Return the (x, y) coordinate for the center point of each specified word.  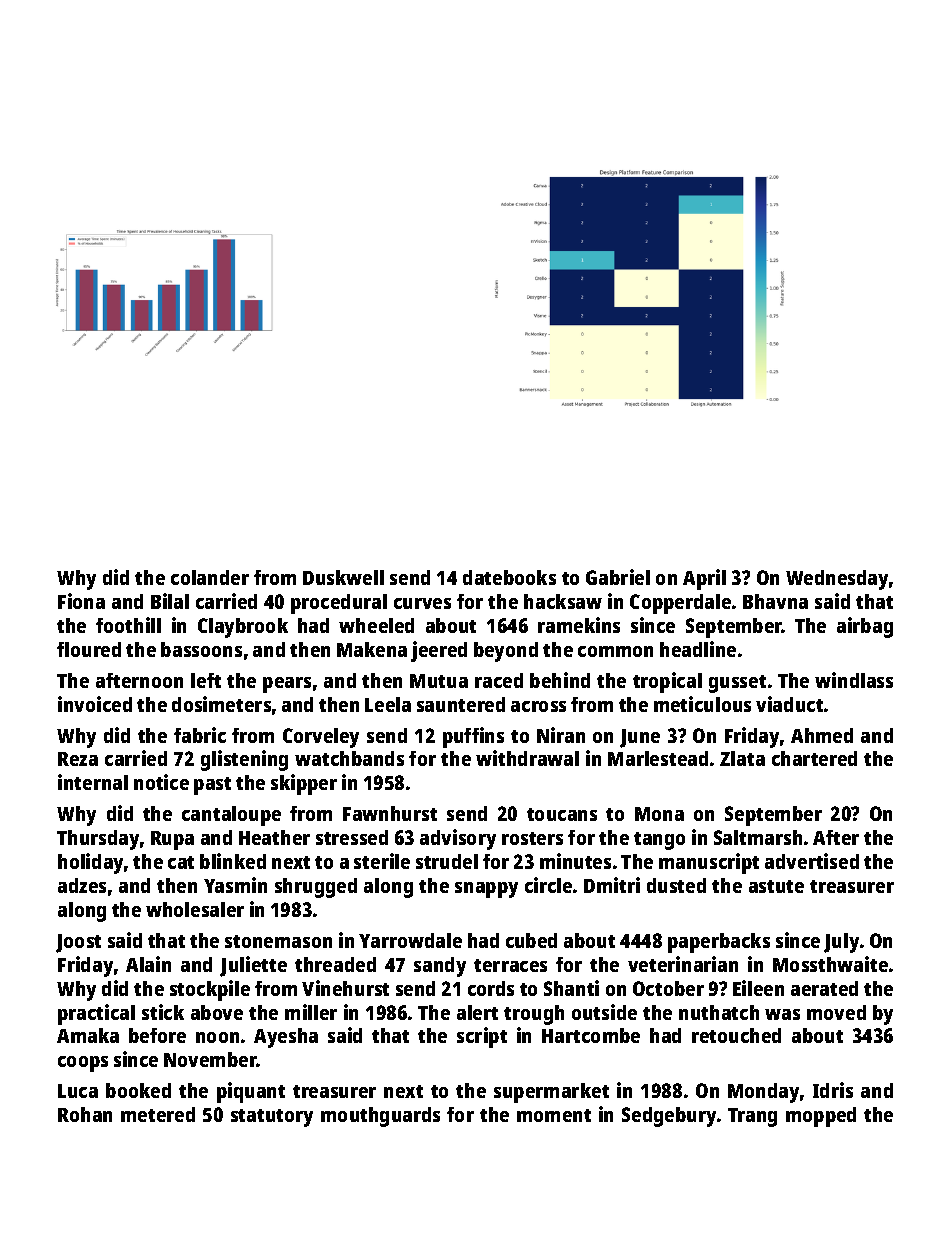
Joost (78, 943)
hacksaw (563, 601)
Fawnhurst (390, 813)
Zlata (742, 758)
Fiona (81, 601)
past (212, 786)
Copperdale (680, 604)
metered (158, 1114)
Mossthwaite (830, 964)
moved (836, 1012)
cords (491, 988)
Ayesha (286, 1038)
